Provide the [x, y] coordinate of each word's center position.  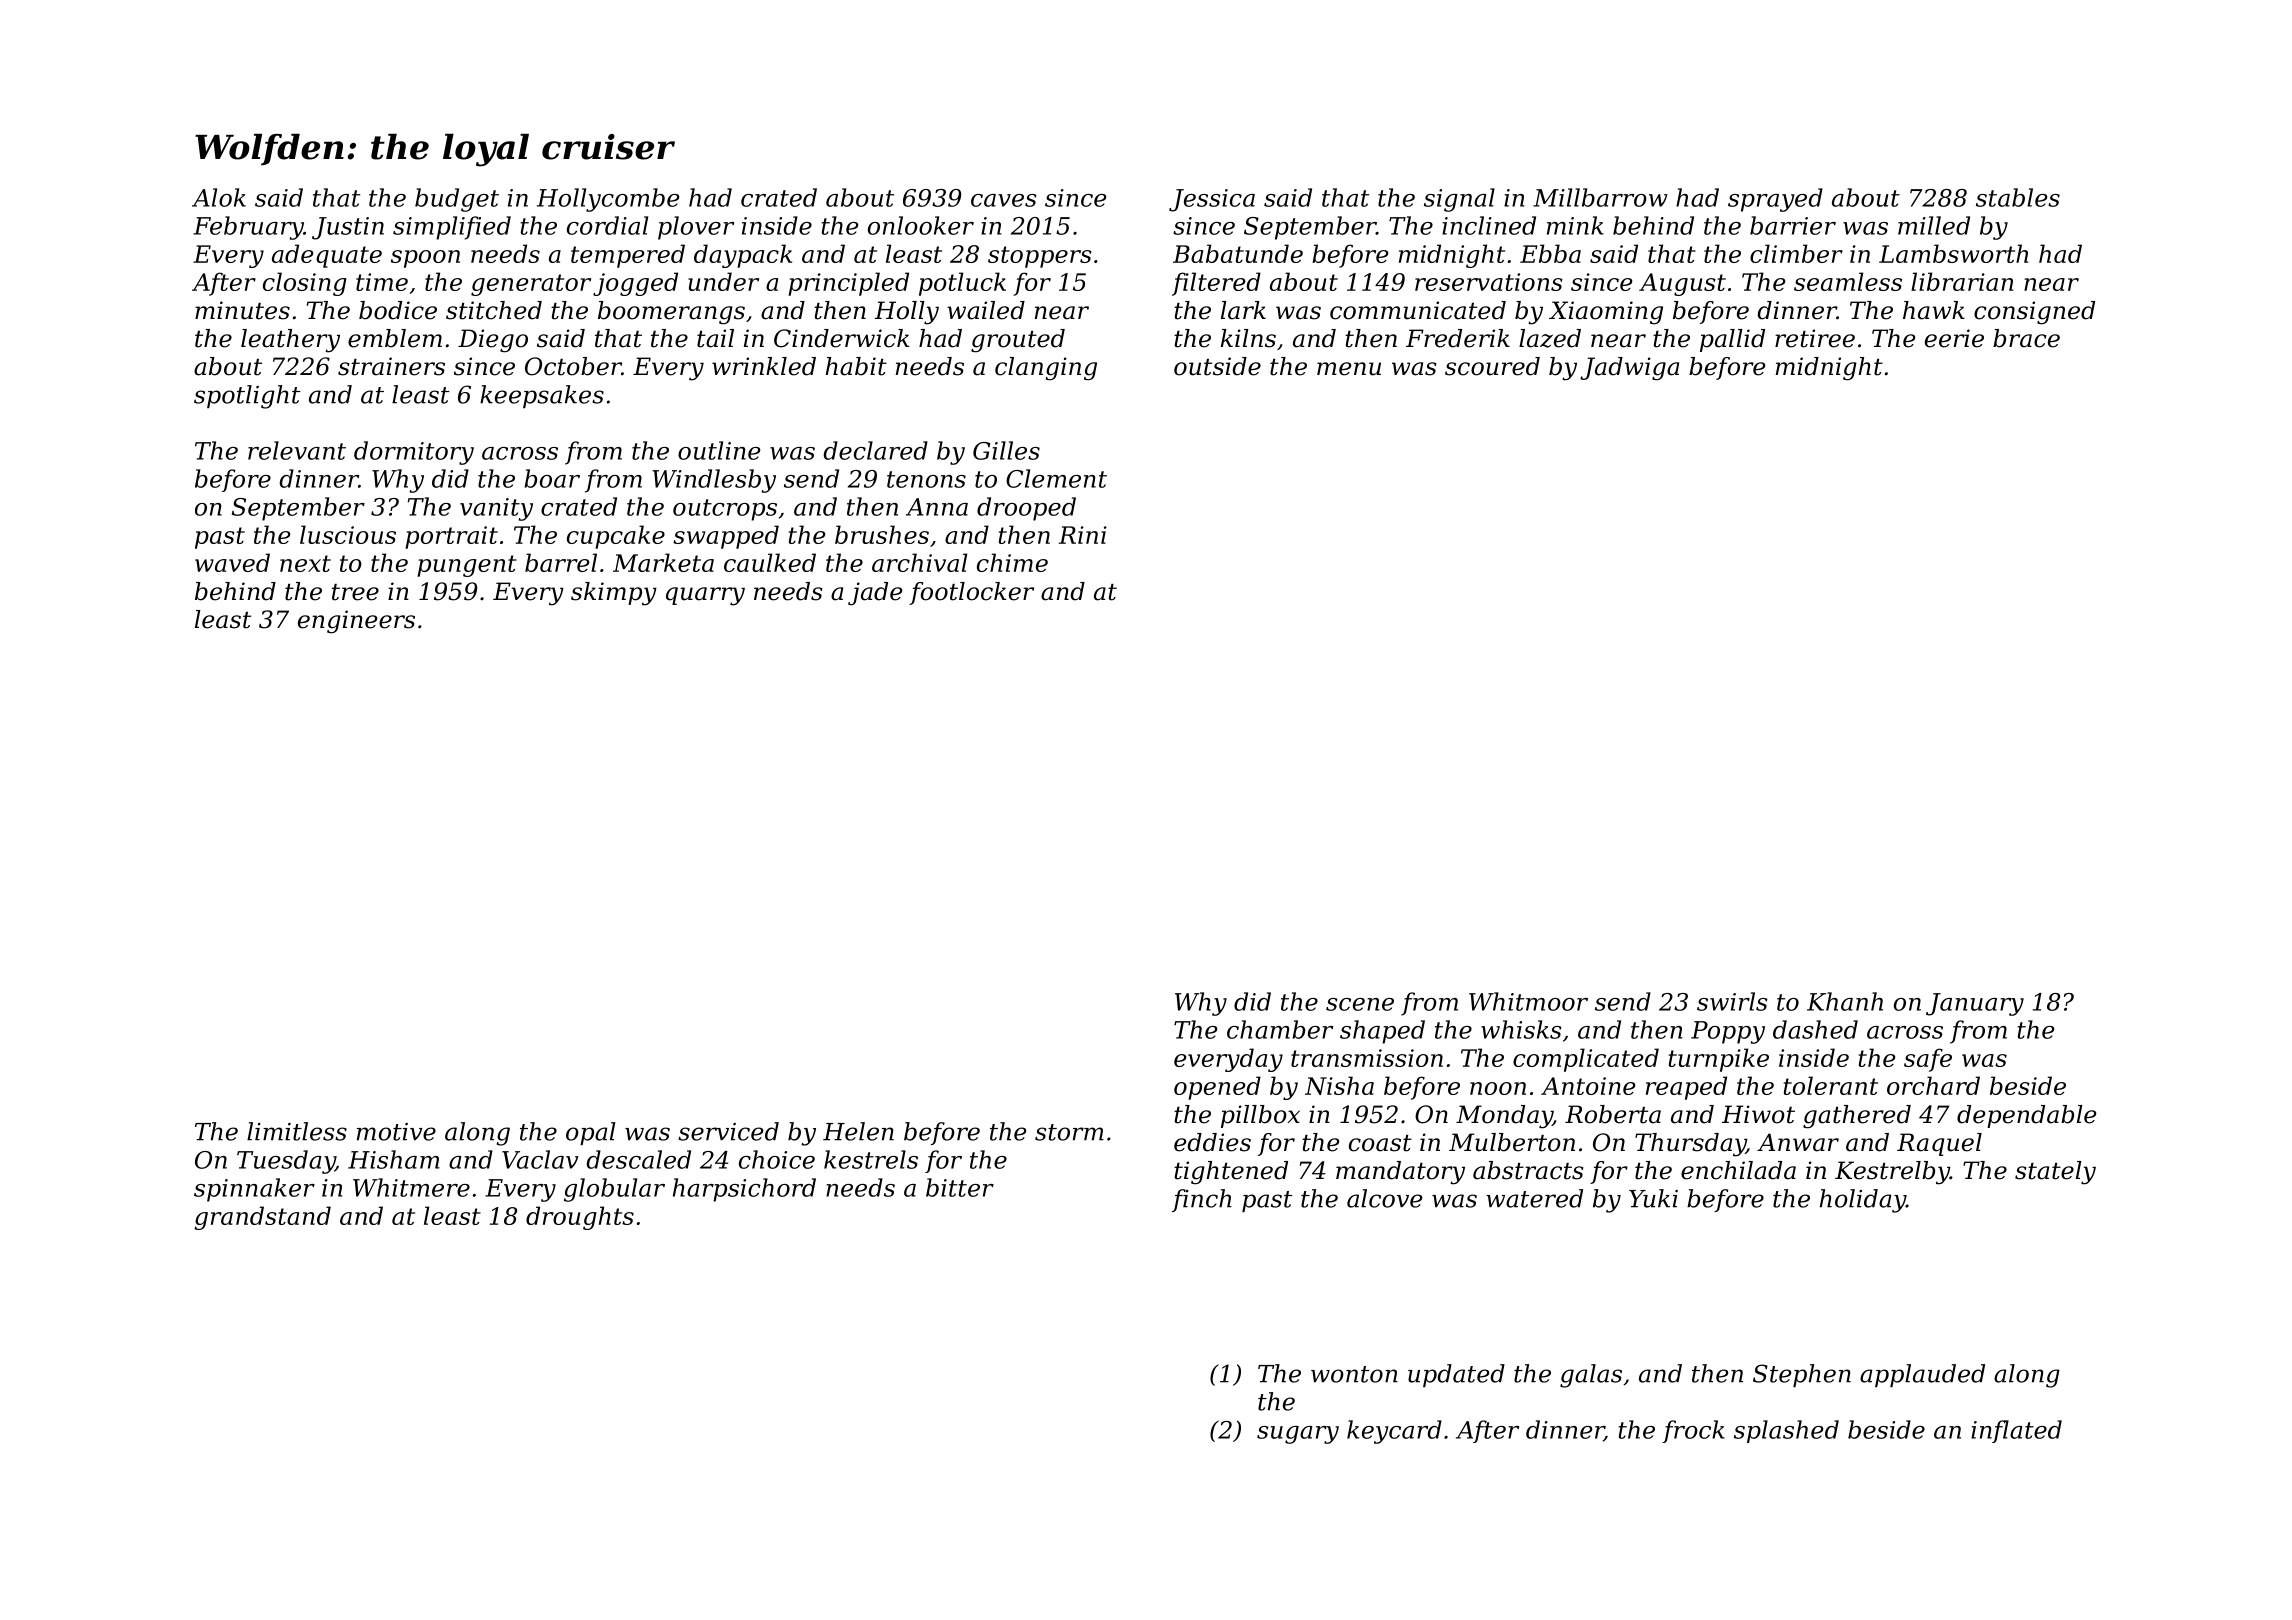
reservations [1489, 282]
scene [1360, 1004]
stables [2018, 197]
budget [457, 200]
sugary [1298, 1435]
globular [614, 1190]
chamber [1280, 1029]
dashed [1815, 1029]
